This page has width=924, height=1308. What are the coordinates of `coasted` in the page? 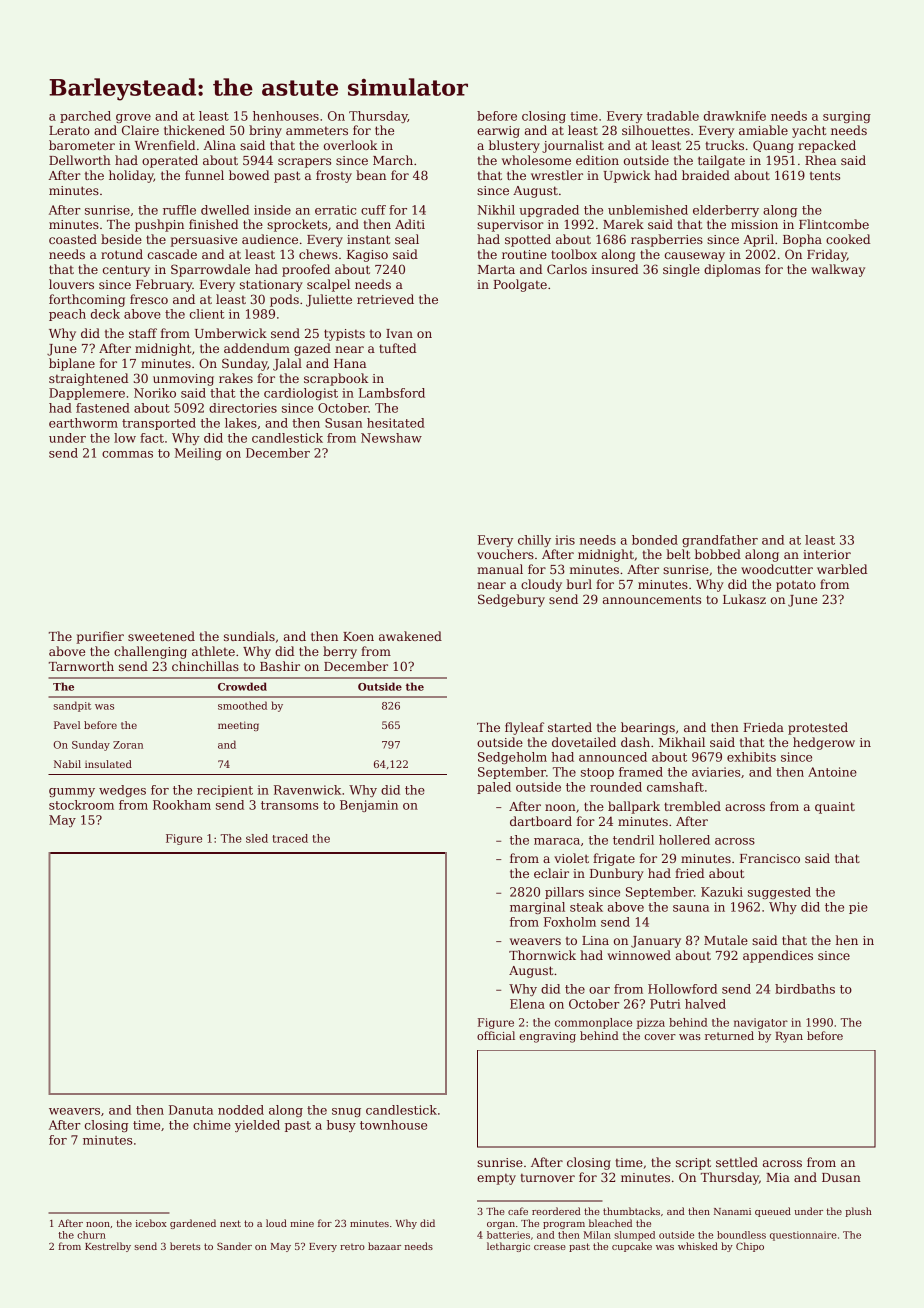 It's located at (73, 239).
